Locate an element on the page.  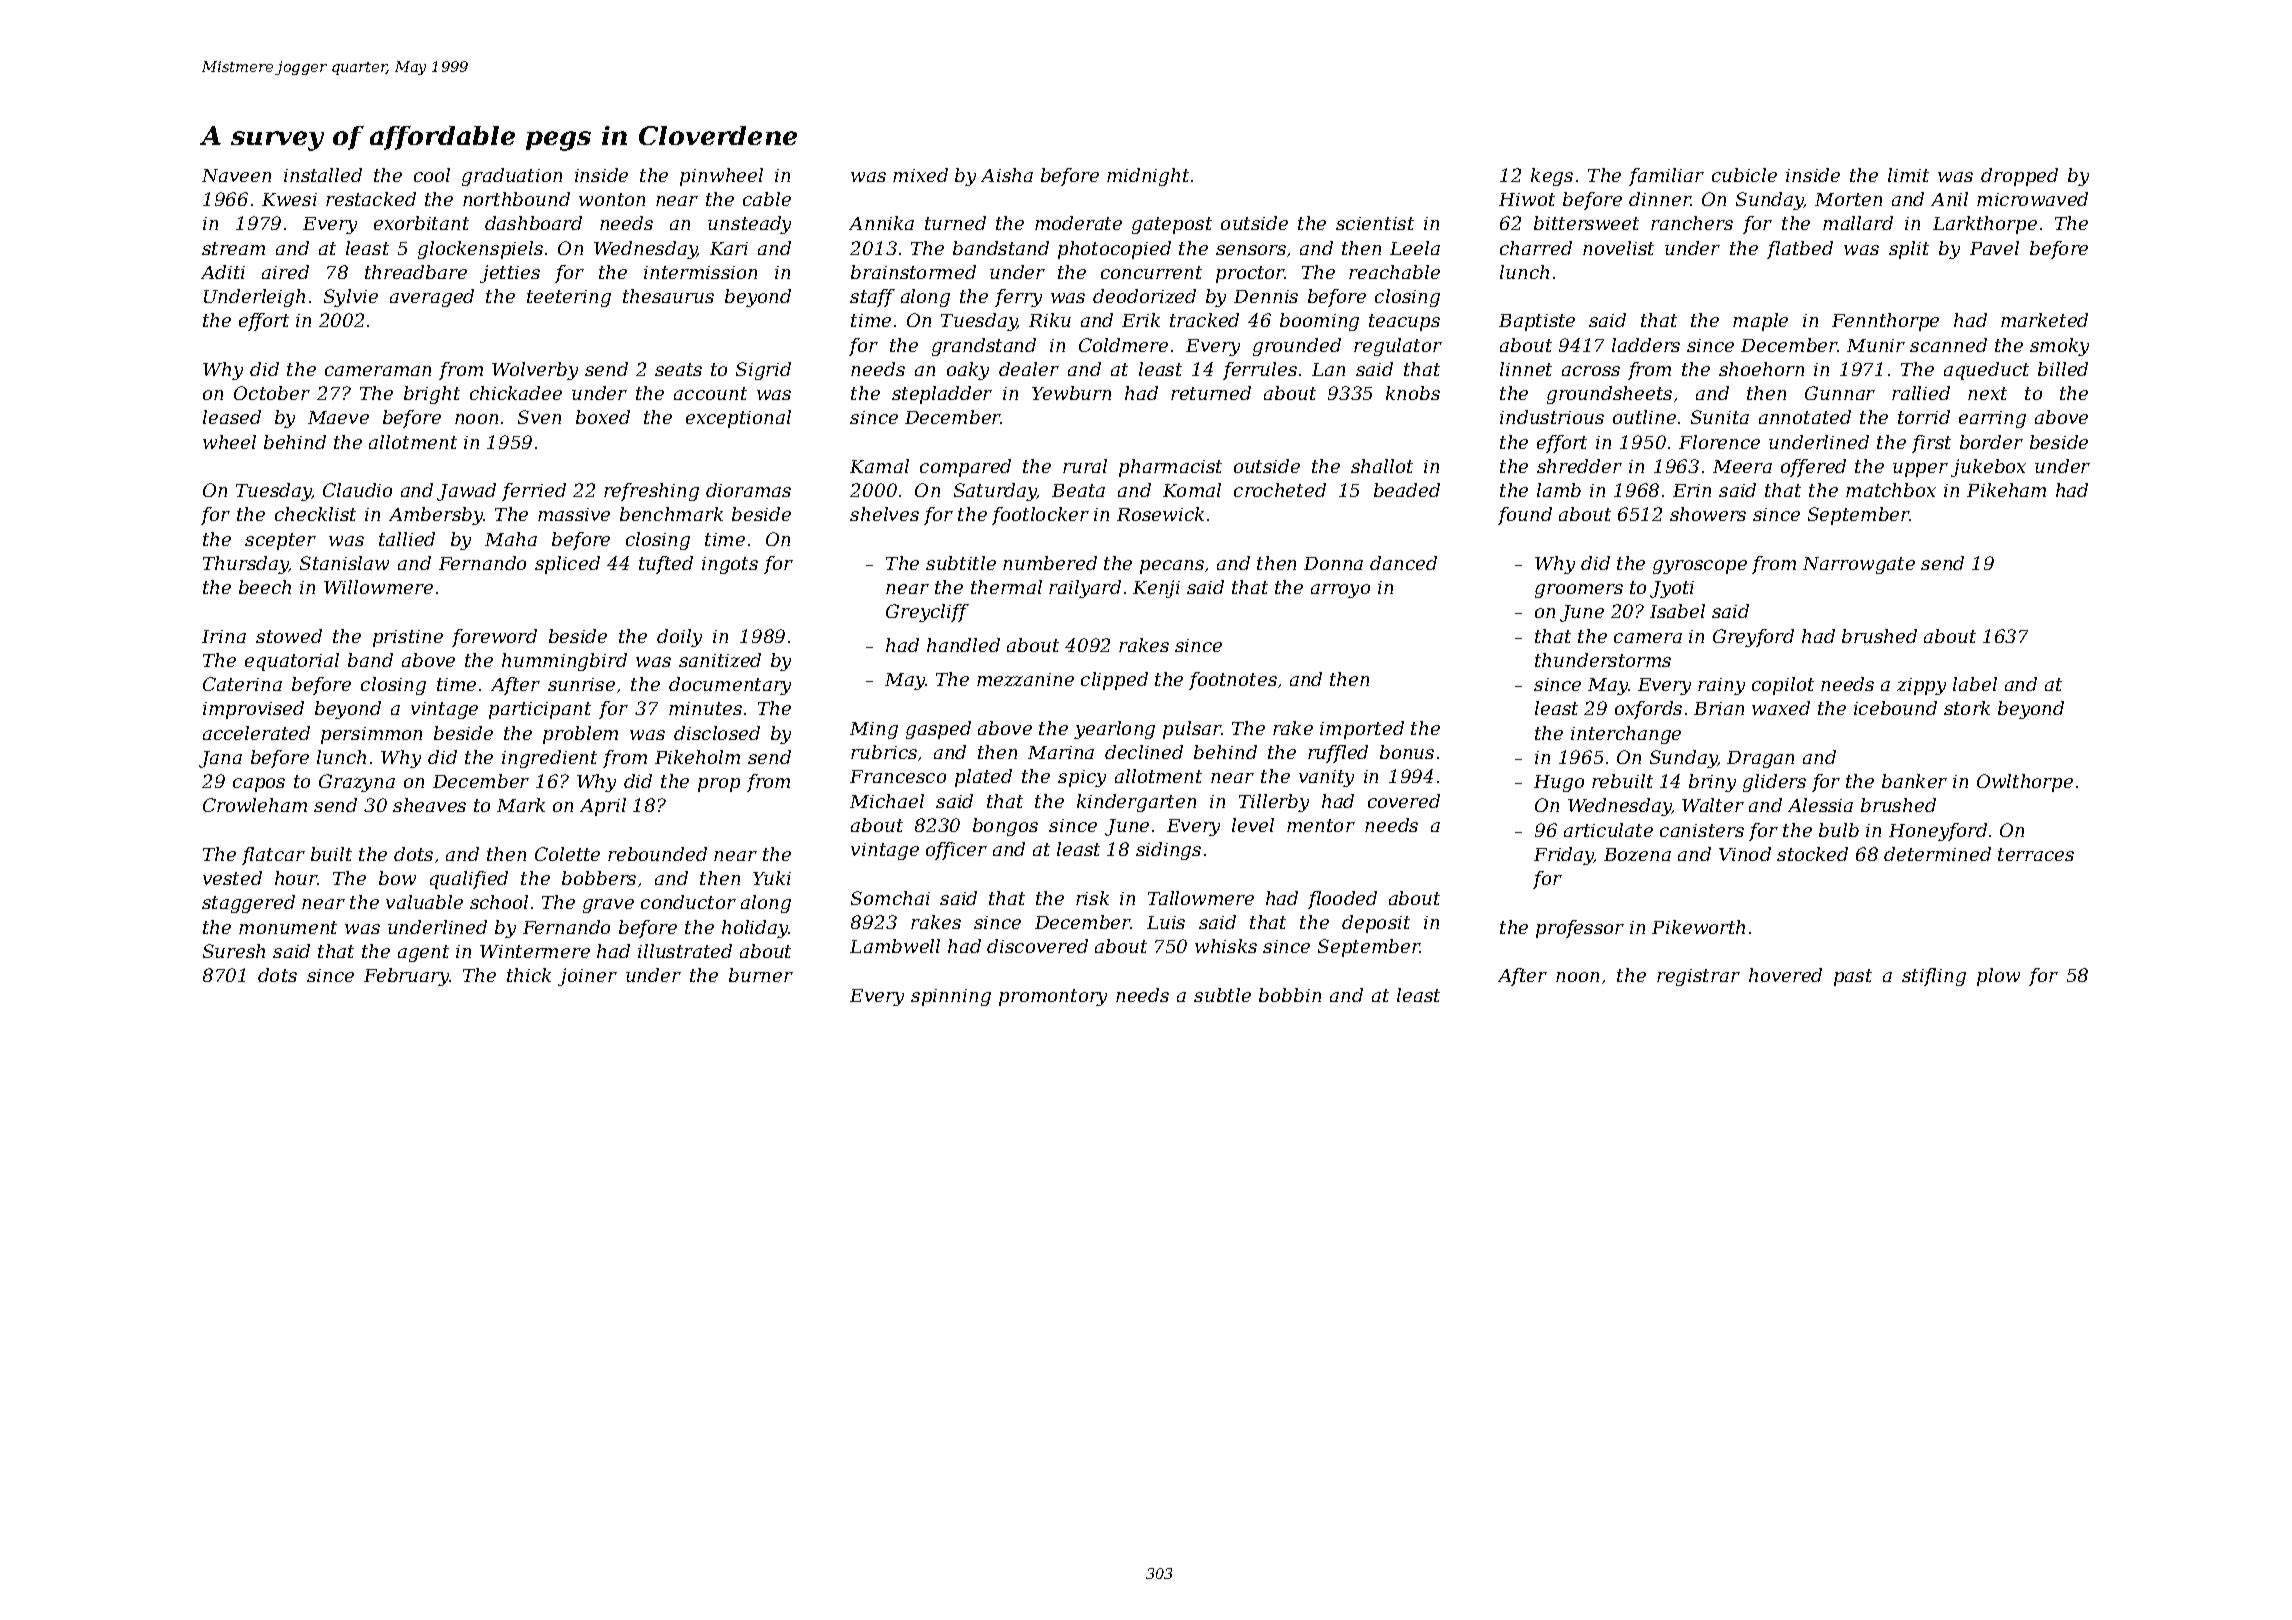
past is located at coordinates (1853, 977).
